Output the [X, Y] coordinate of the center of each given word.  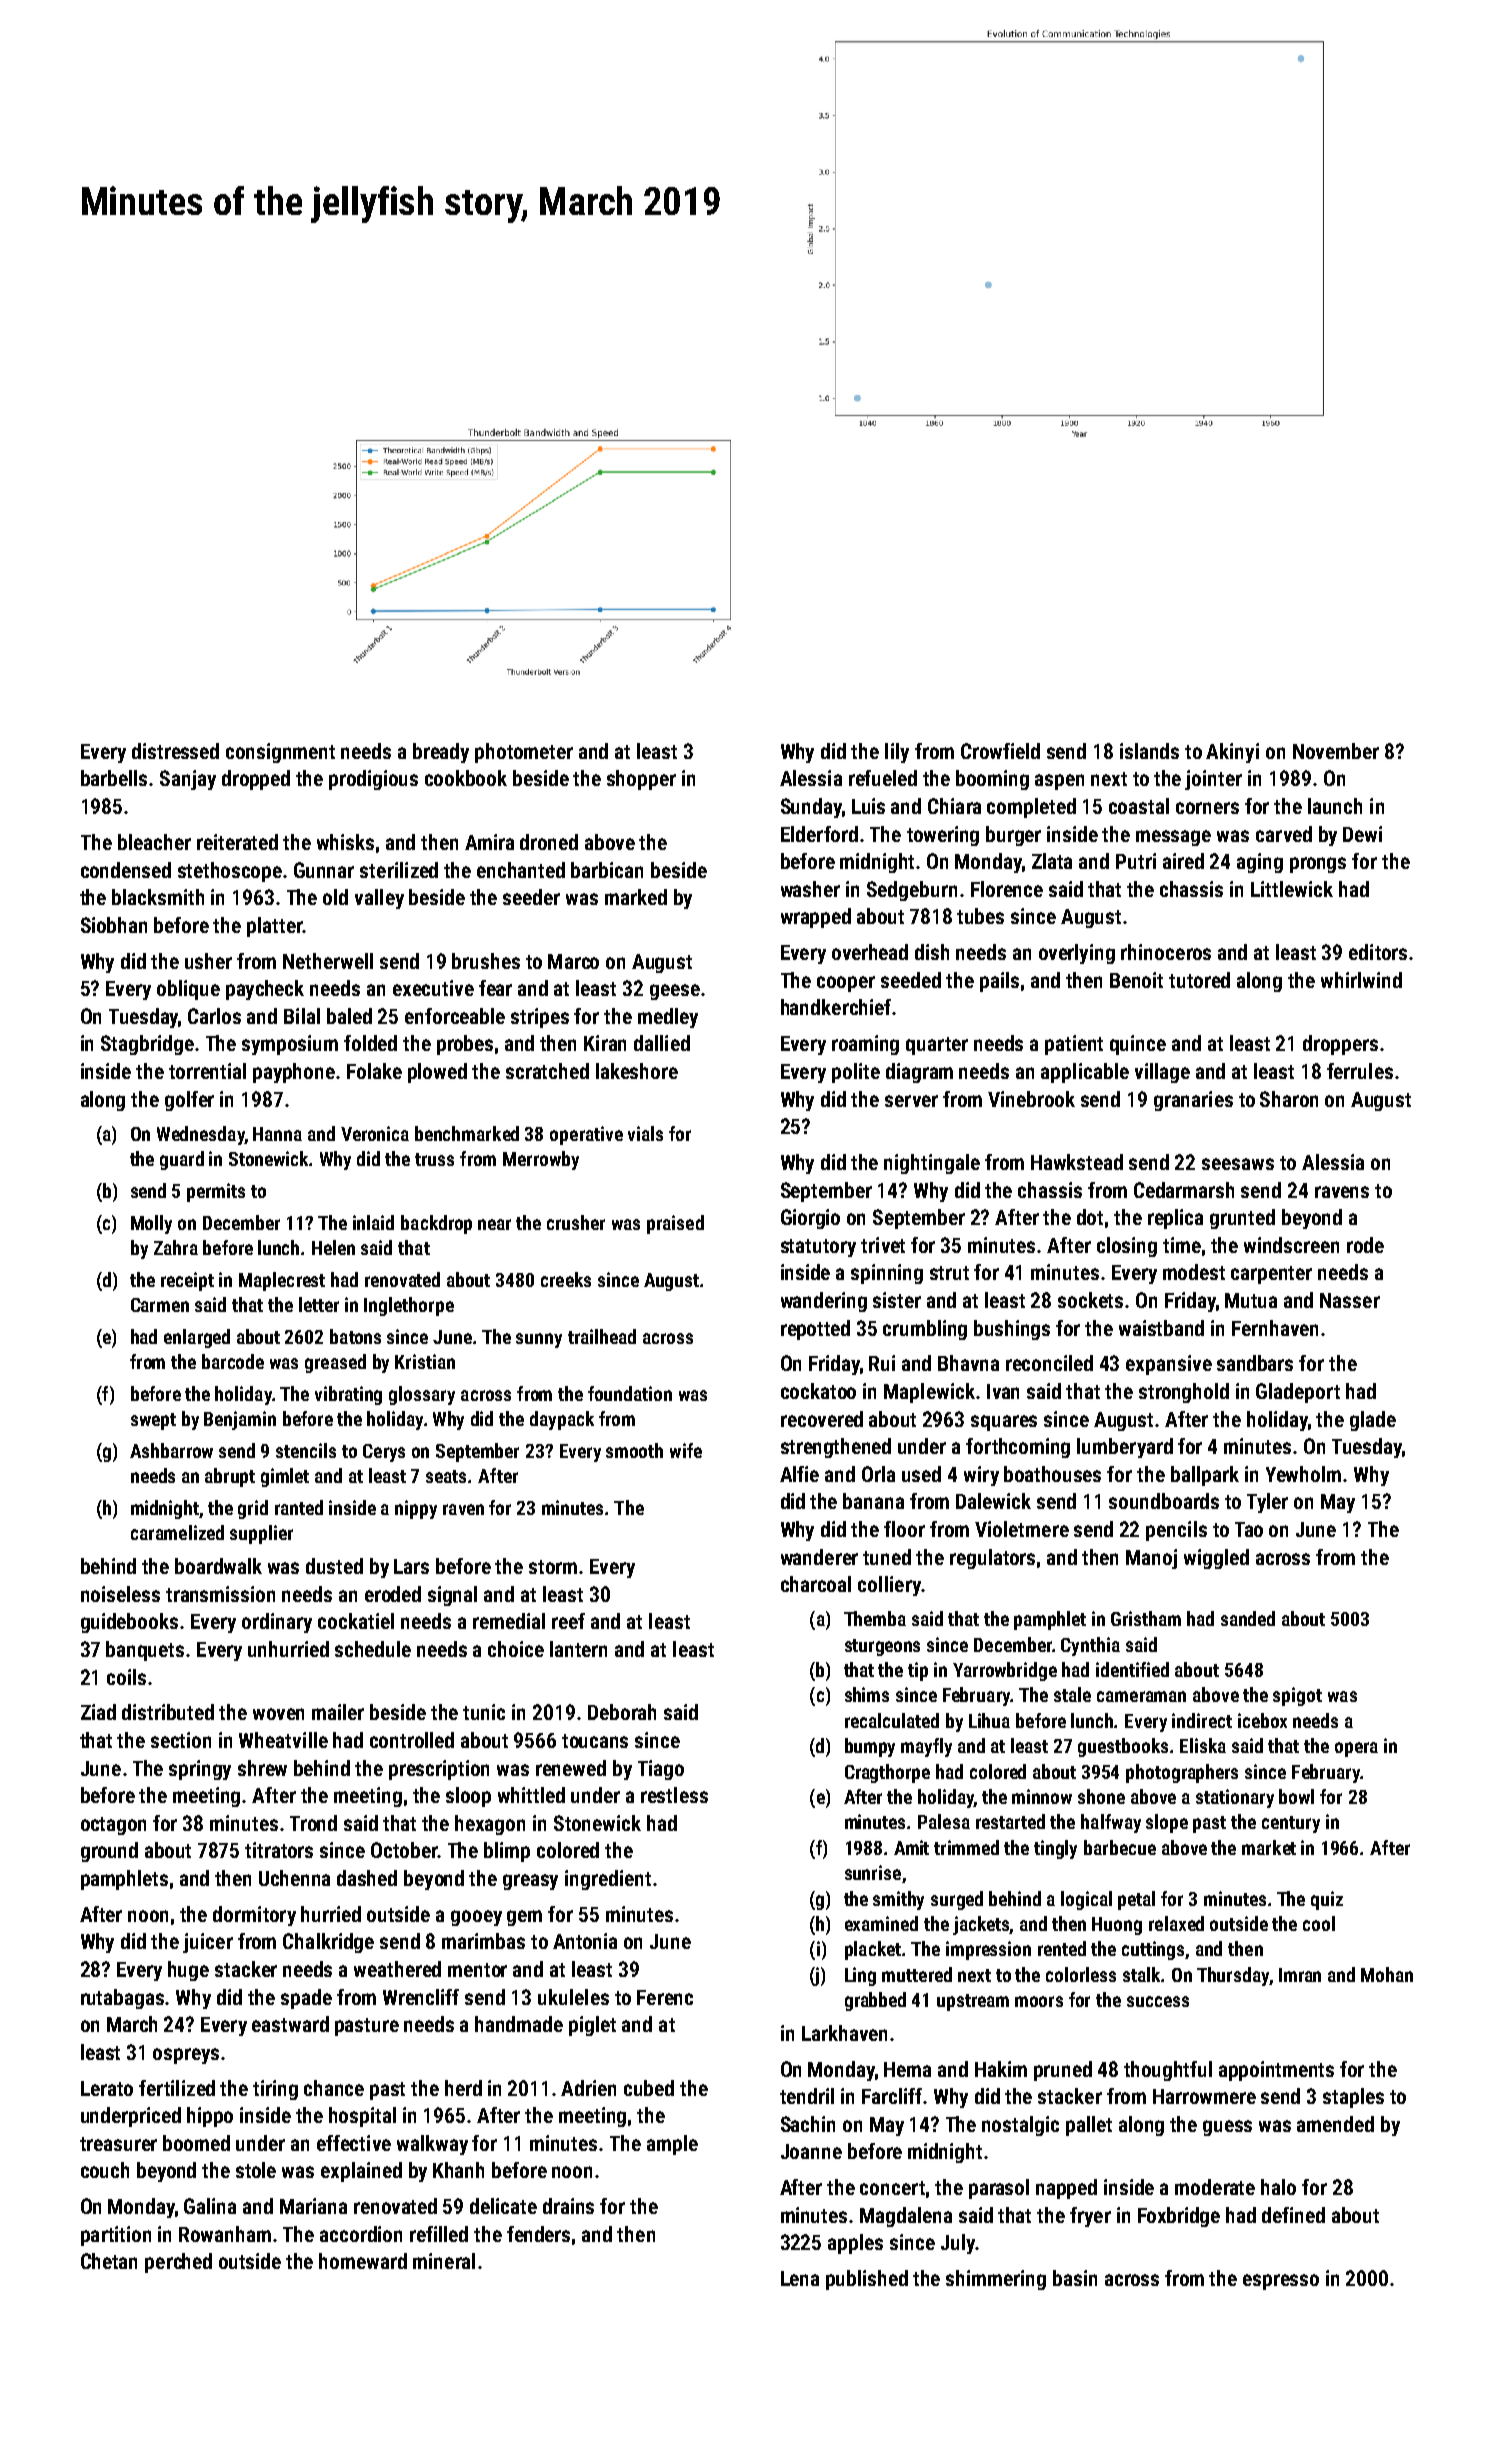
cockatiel [356, 1621]
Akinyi [1232, 753]
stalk [1142, 1974]
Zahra [176, 1247]
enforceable [455, 1016]
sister [897, 1300]
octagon [113, 1826]
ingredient [608, 1880]
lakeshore [637, 1071]
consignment [280, 753]
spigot [1297, 1696]
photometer [524, 753]
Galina [210, 2206]
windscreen [1291, 1245]
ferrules [1360, 1071]
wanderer [819, 1557]
